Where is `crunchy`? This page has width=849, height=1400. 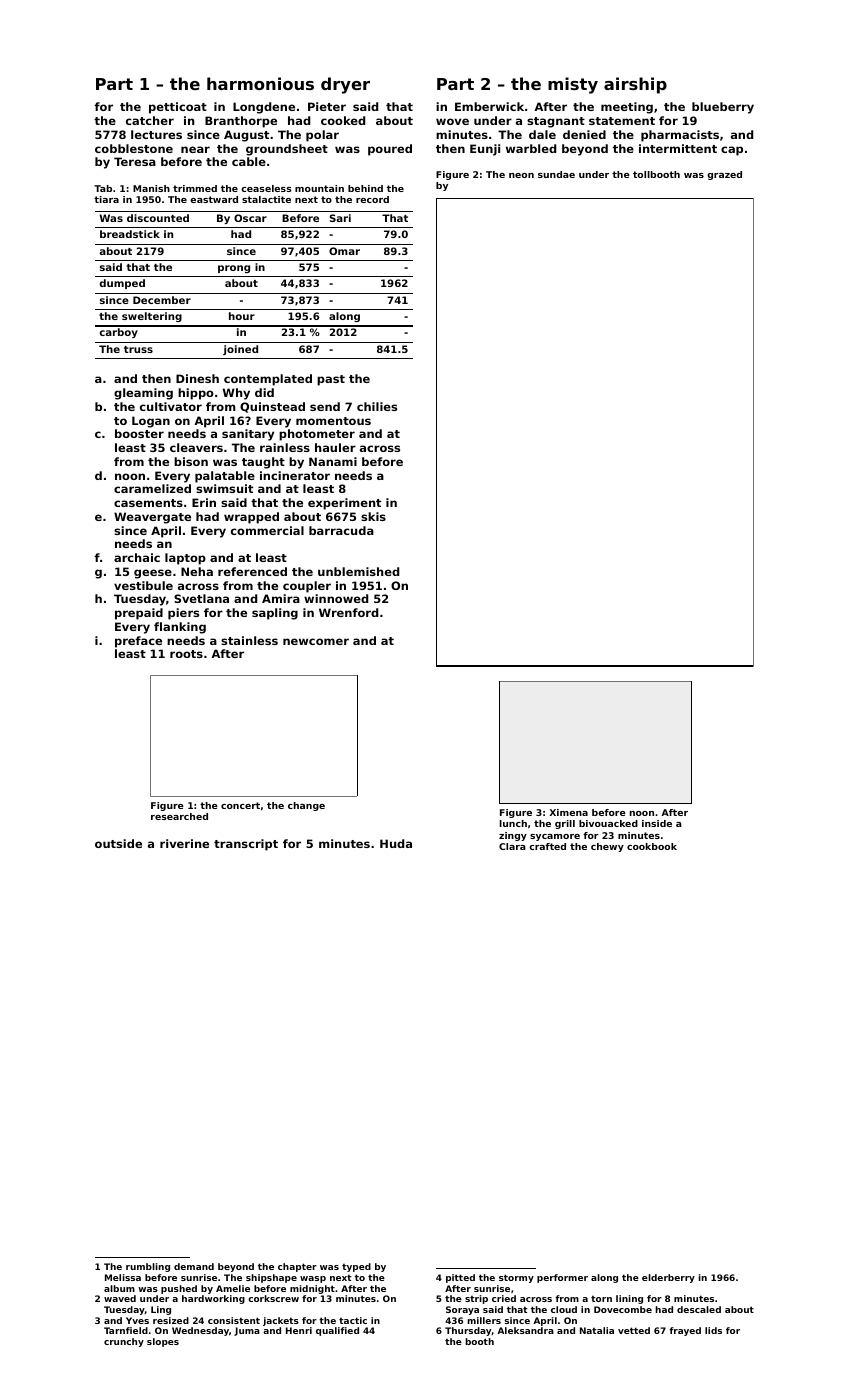
crunchy is located at coordinates (124, 1342).
